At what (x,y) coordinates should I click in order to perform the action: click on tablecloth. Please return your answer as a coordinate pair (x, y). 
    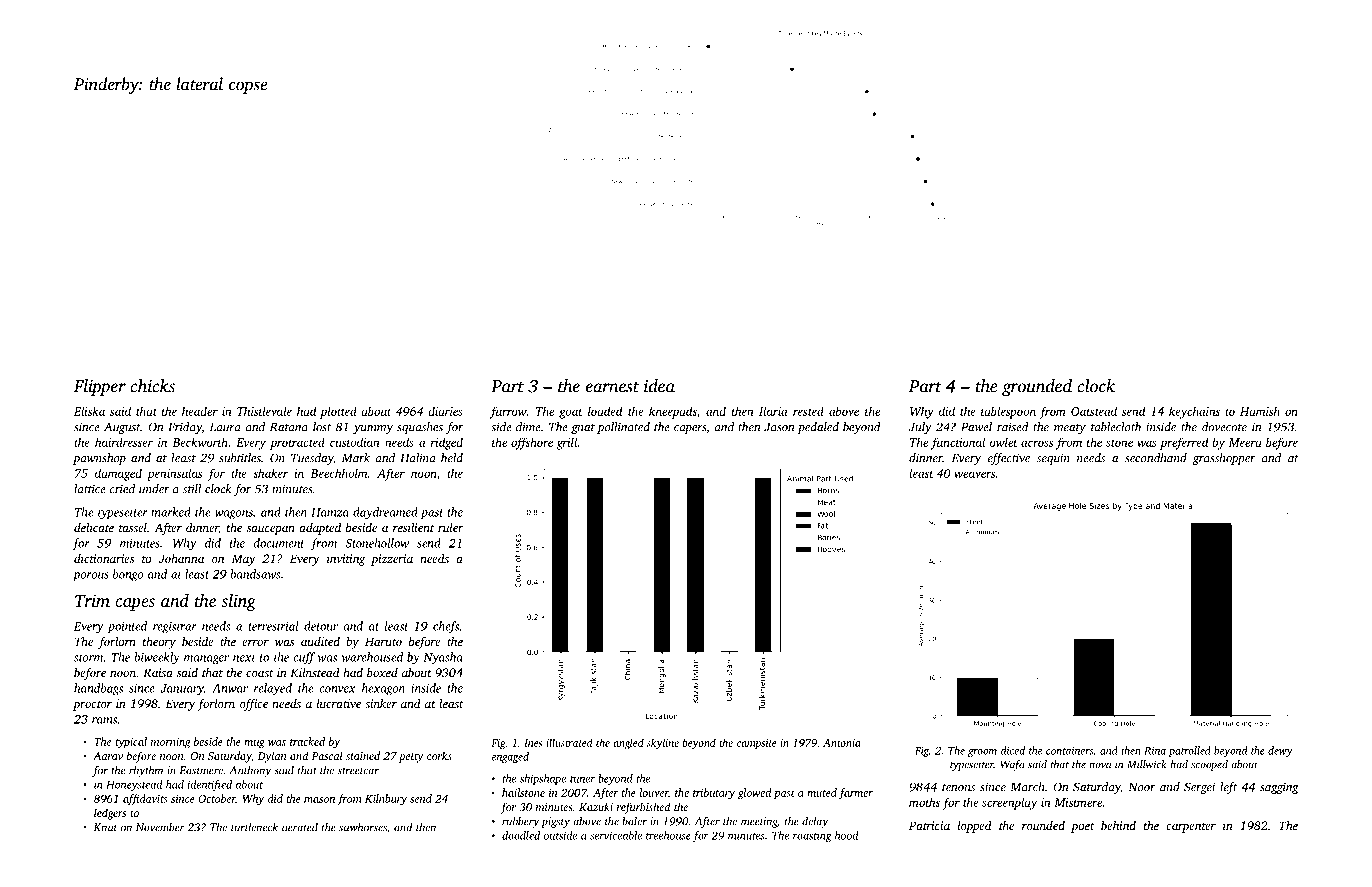
    Looking at the image, I should click on (1116, 427).
